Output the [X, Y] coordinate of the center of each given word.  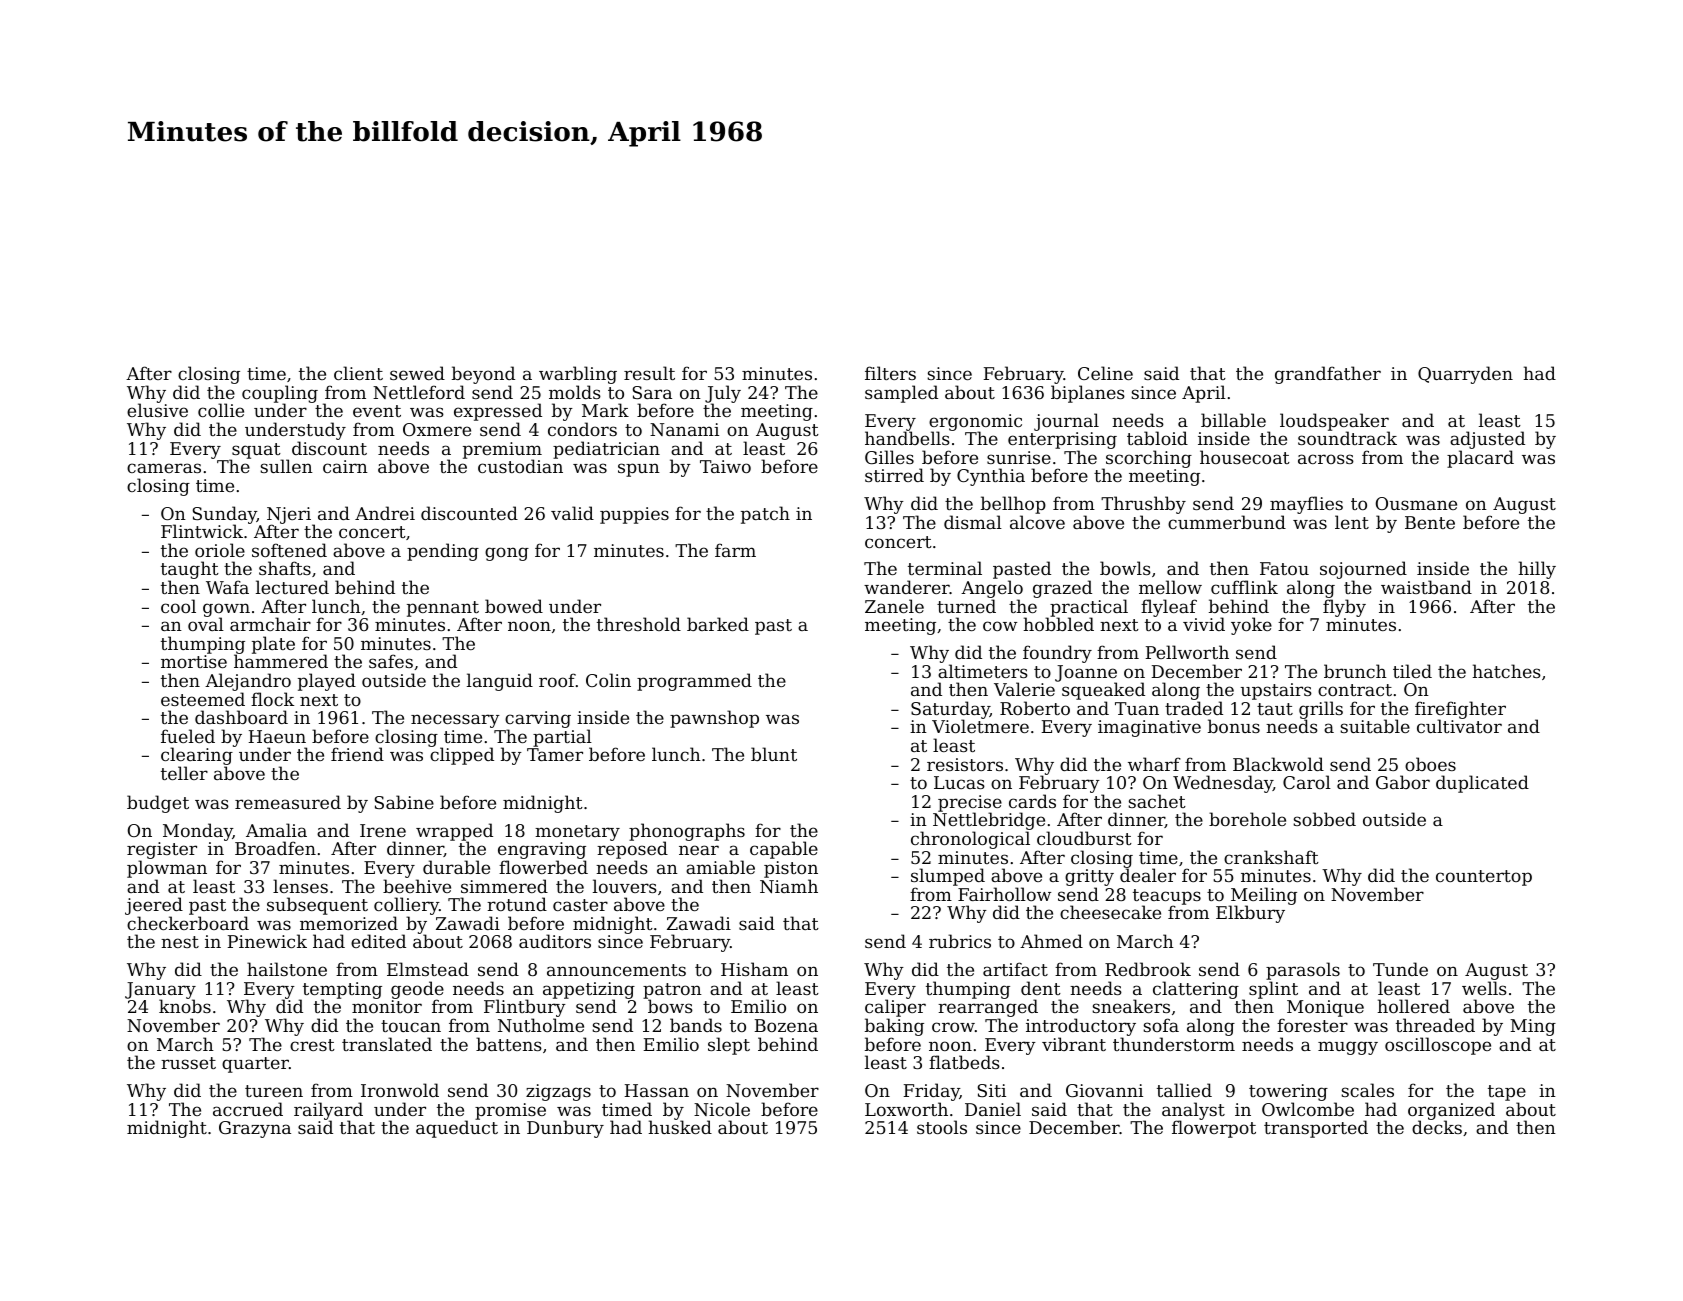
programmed [694, 682]
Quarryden [1465, 375]
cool [178, 606]
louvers [625, 886]
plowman [167, 869]
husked [680, 1127]
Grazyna [255, 1129]
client [358, 373]
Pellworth [1187, 652]
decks [1437, 1127]
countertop [1484, 878]
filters [890, 373]
